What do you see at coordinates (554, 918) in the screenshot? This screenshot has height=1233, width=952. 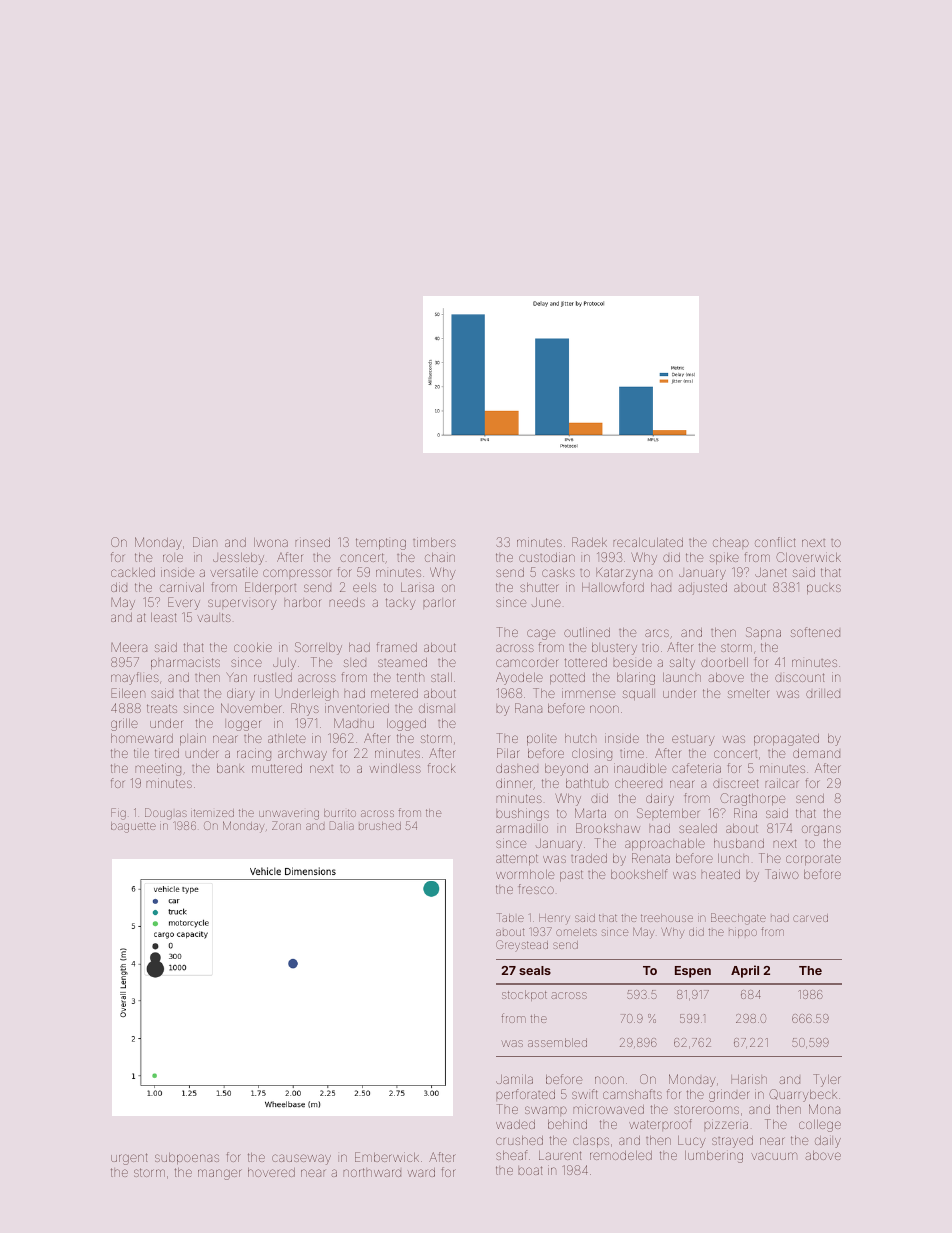 I see `Henry` at bounding box center [554, 918].
